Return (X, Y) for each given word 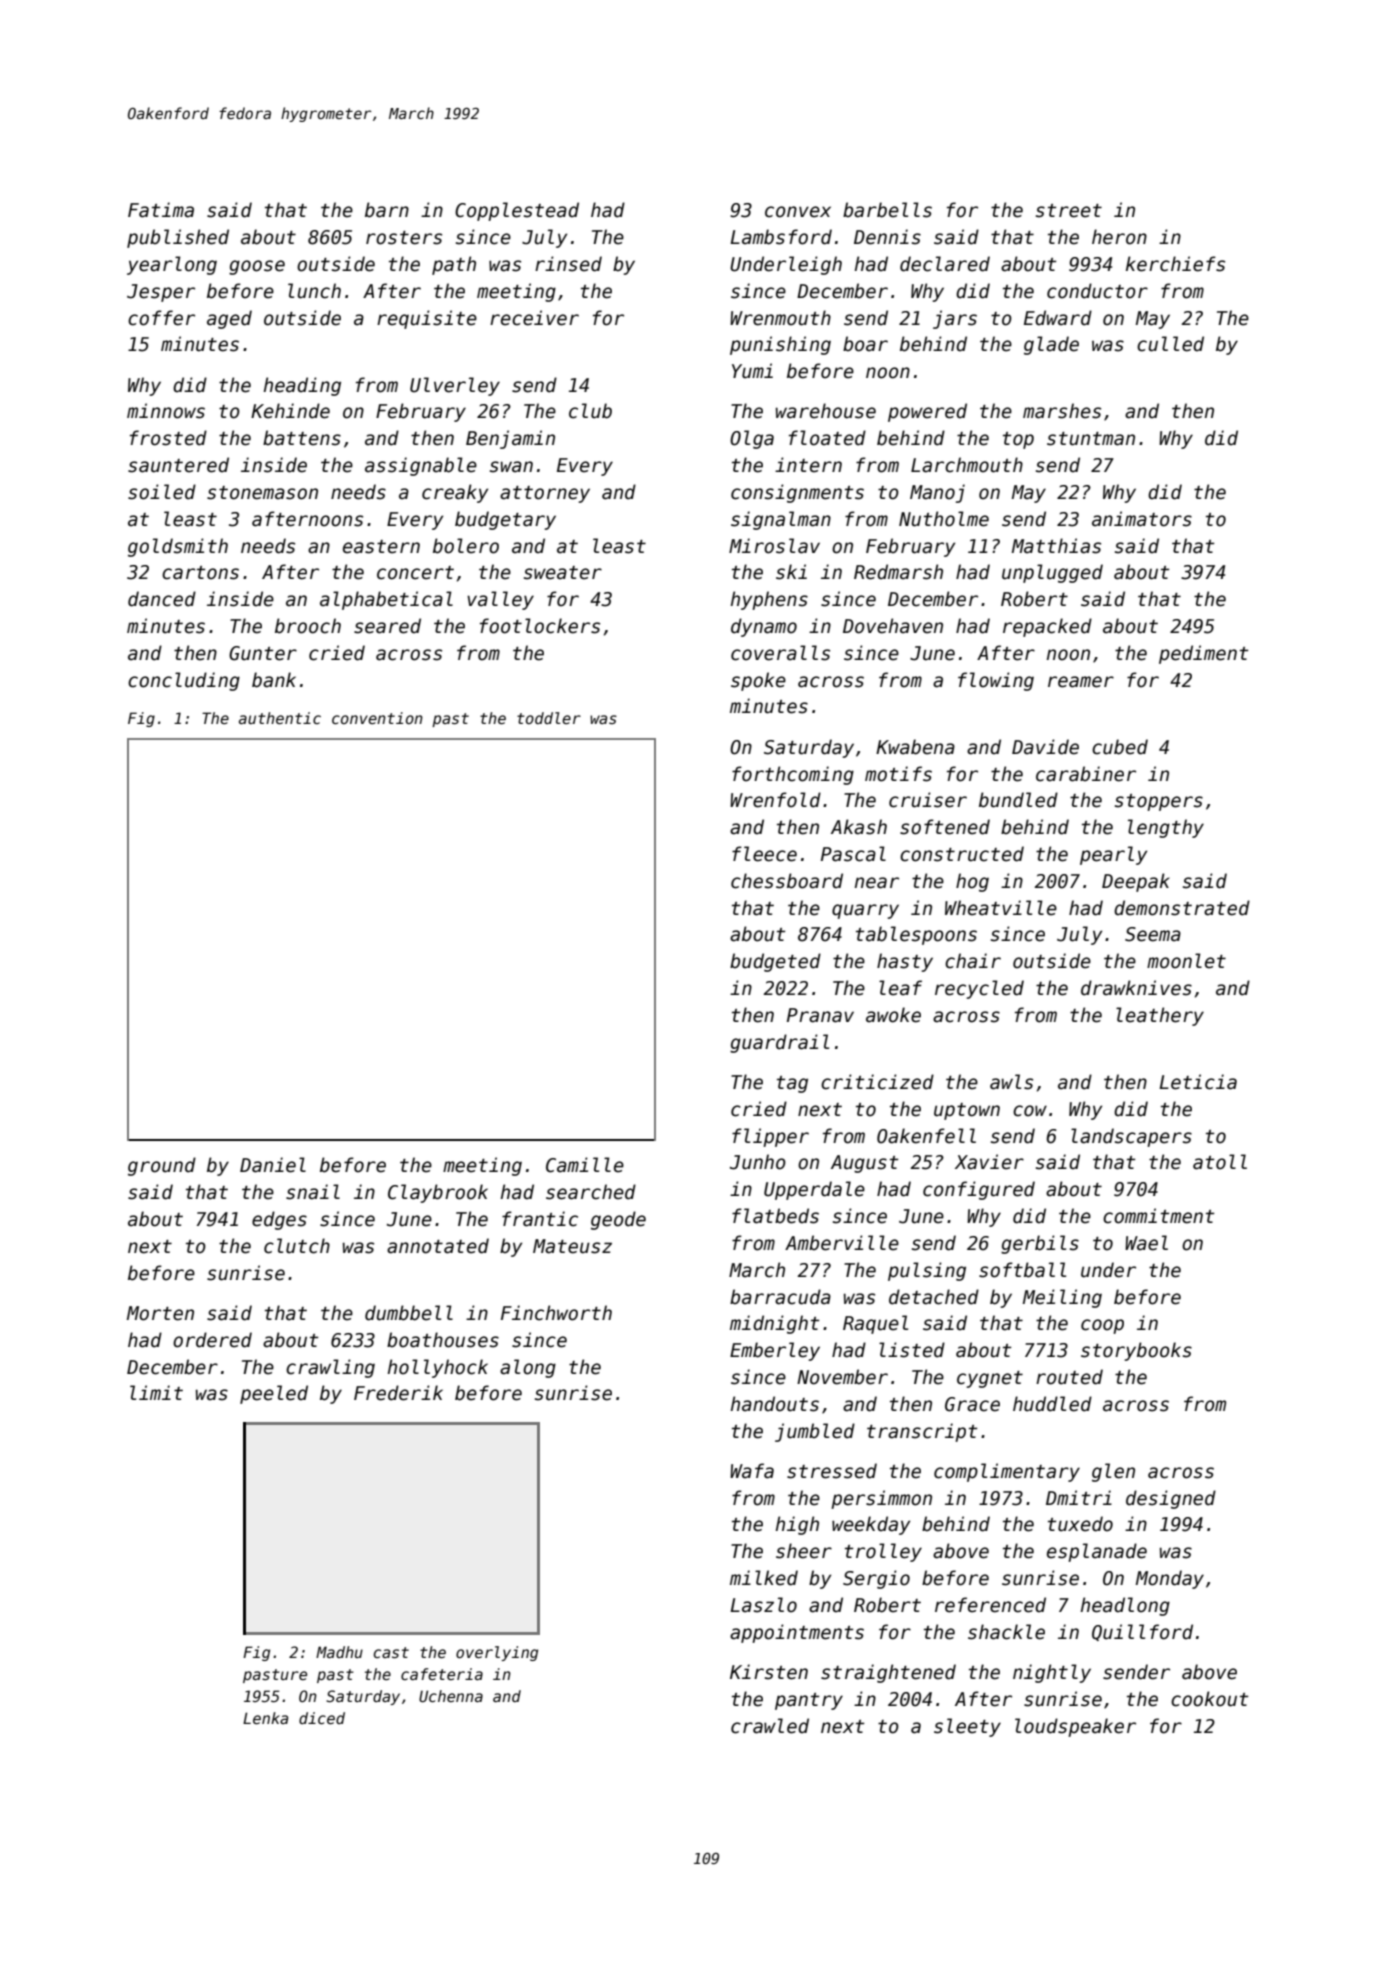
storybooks (1136, 1351)
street (1069, 211)
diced (322, 1718)
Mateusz (572, 1246)
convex (798, 212)
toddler (549, 718)
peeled (274, 1394)
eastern (381, 547)
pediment (1204, 654)
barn (387, 210)
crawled (770, 1726)
